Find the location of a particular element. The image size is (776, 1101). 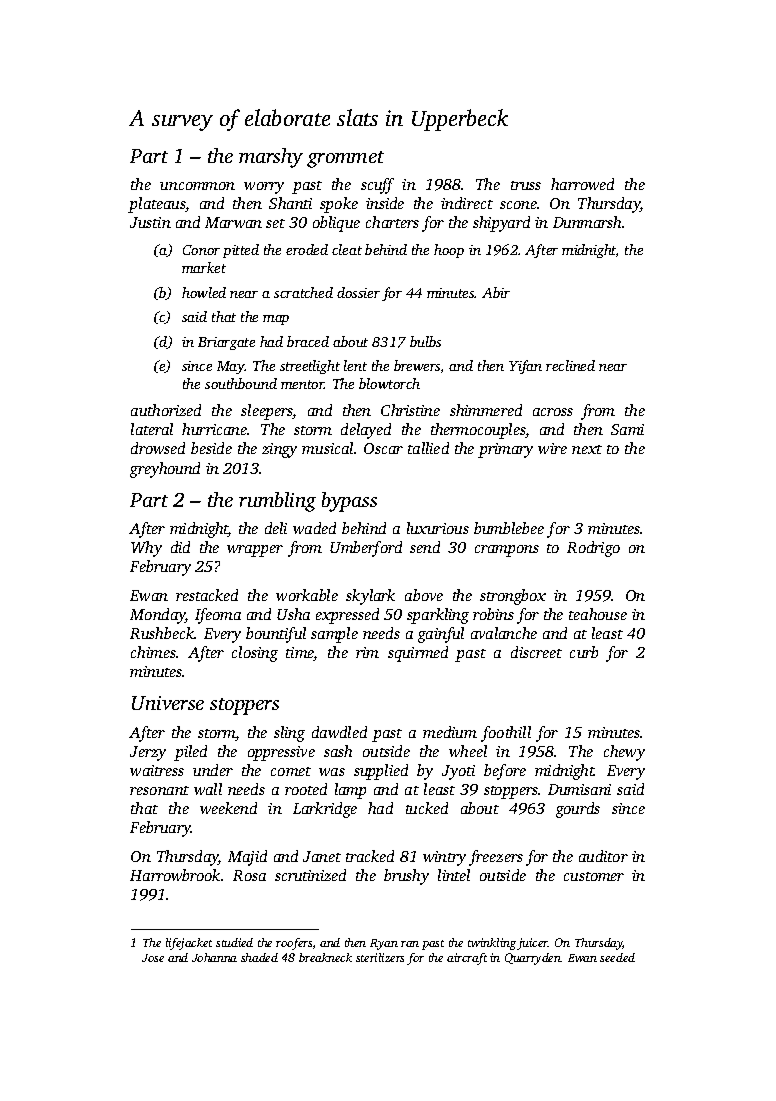

Oscar is located at coordinates (383, 448).
